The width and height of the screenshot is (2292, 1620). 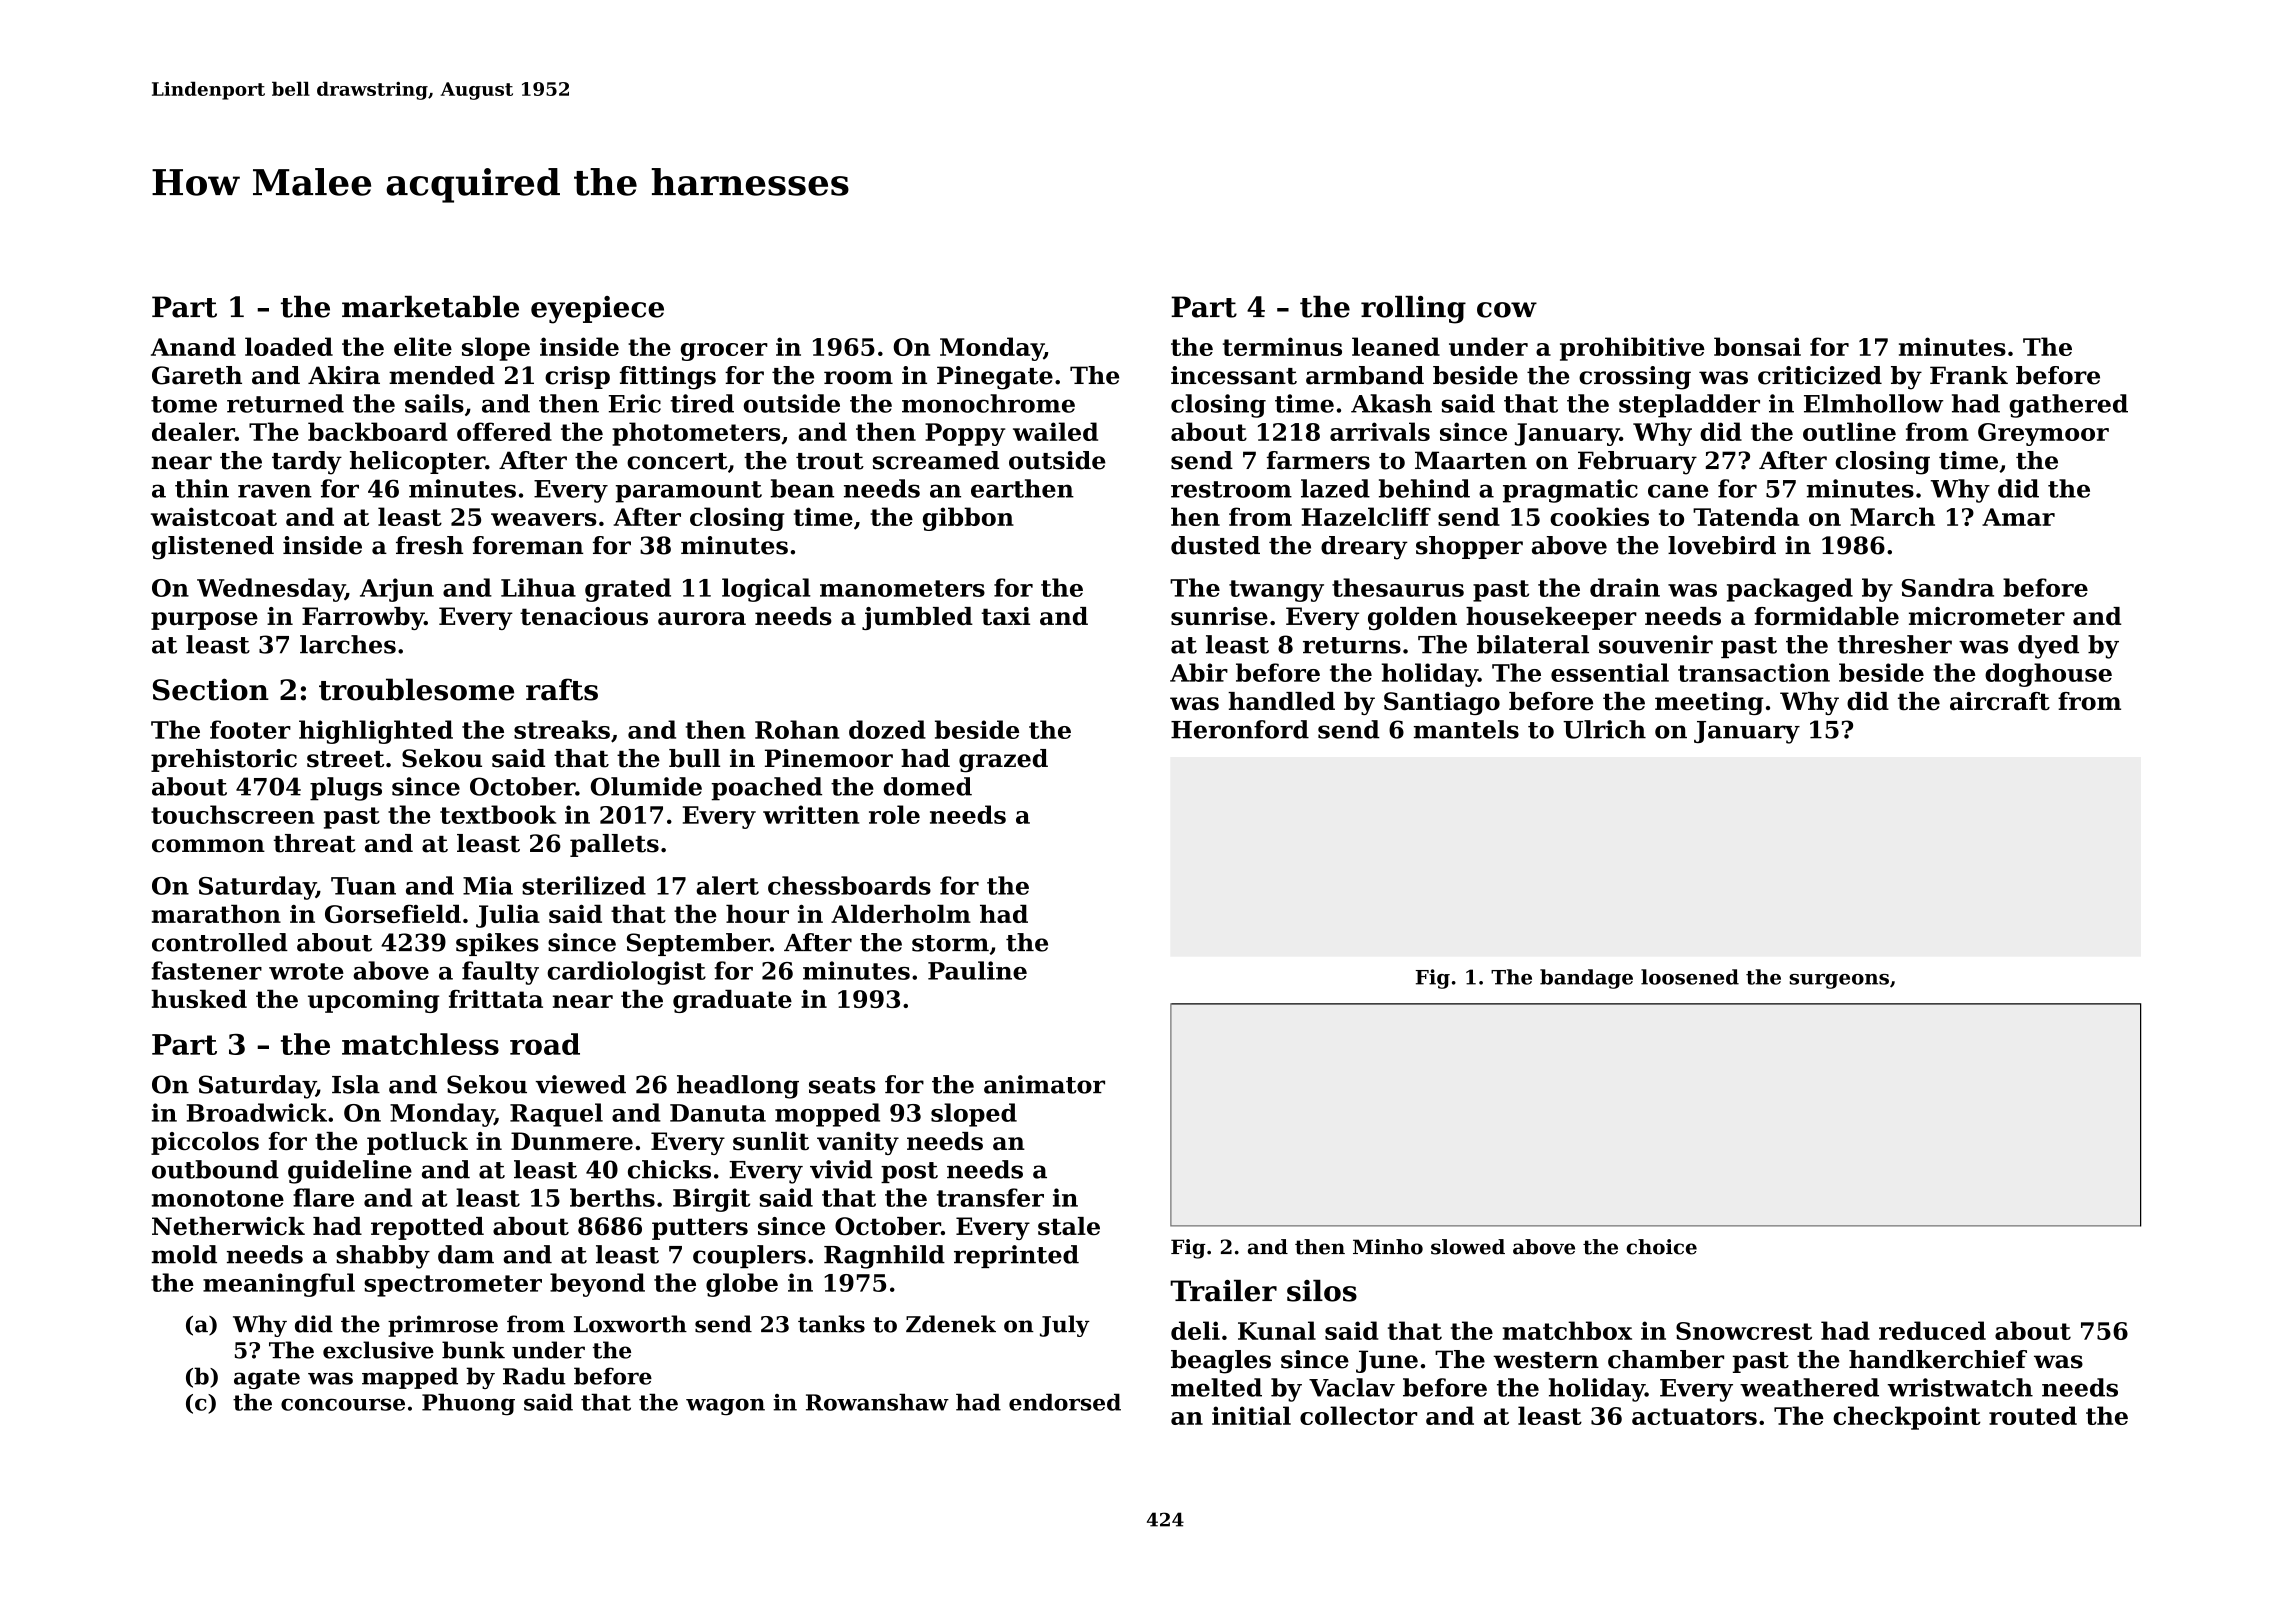 I want to click on surgeons, so click(x=1839, y=981).
